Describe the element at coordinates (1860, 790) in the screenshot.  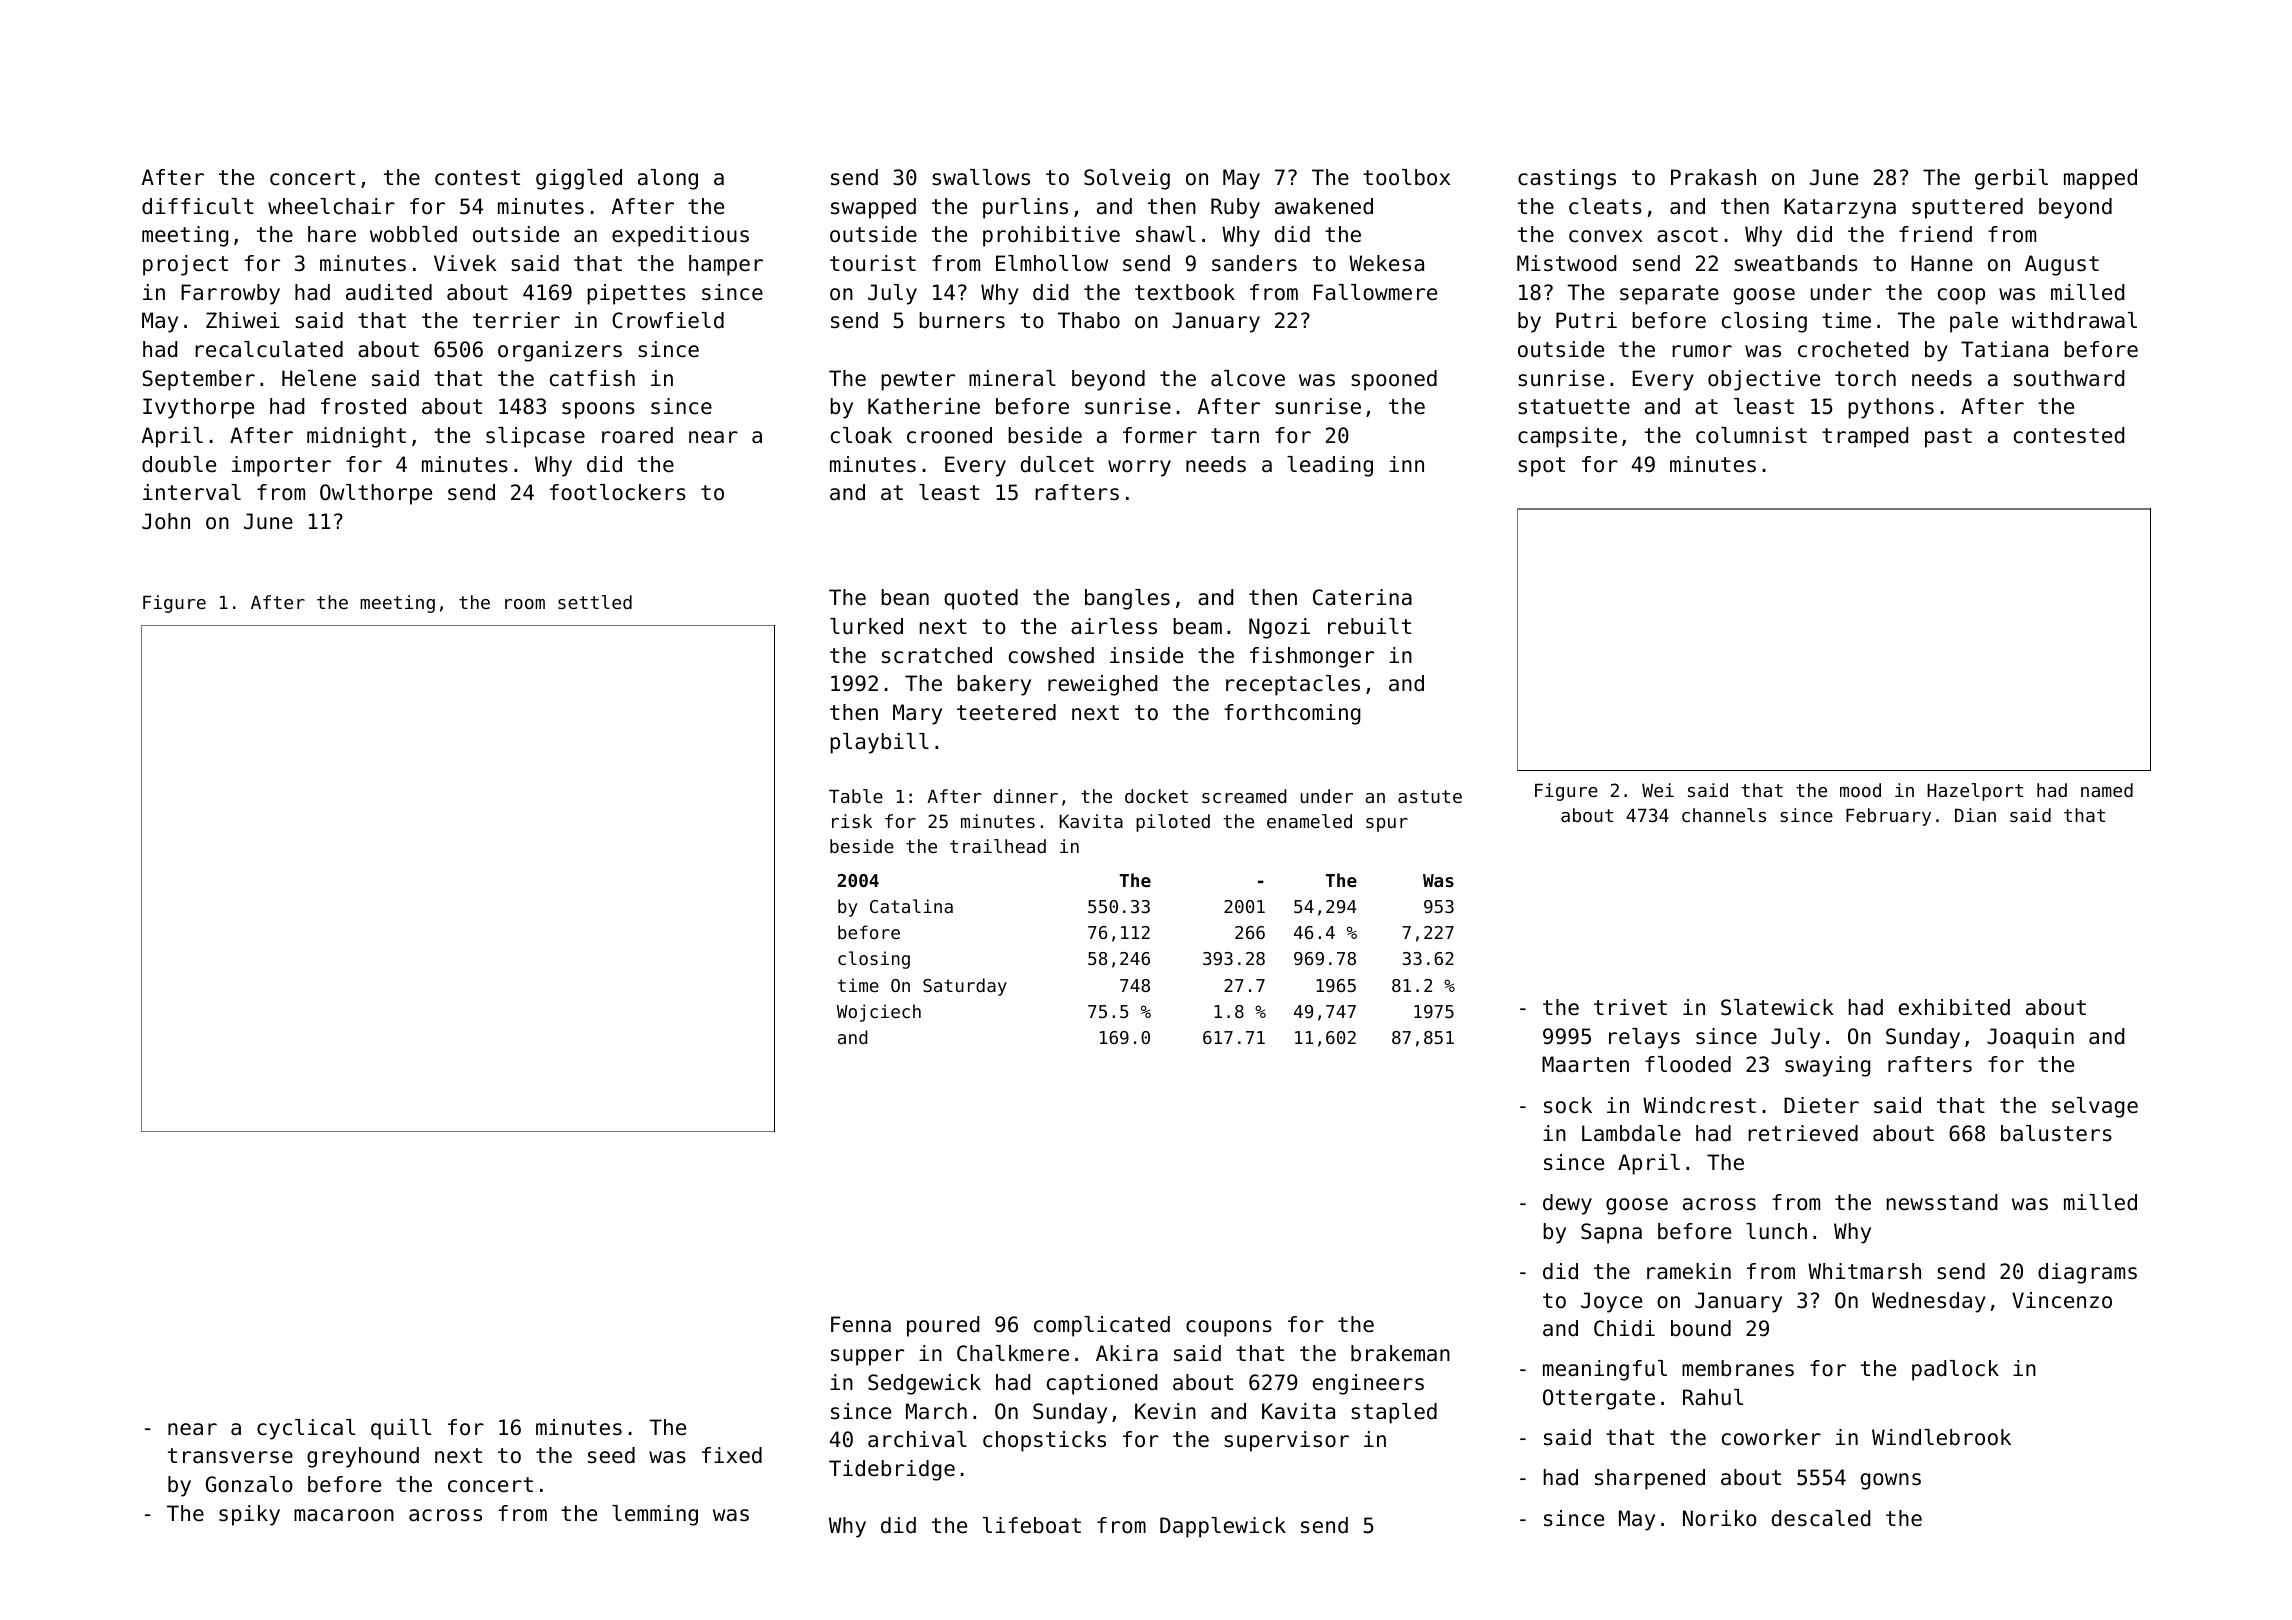
I see `mood` at that location.
